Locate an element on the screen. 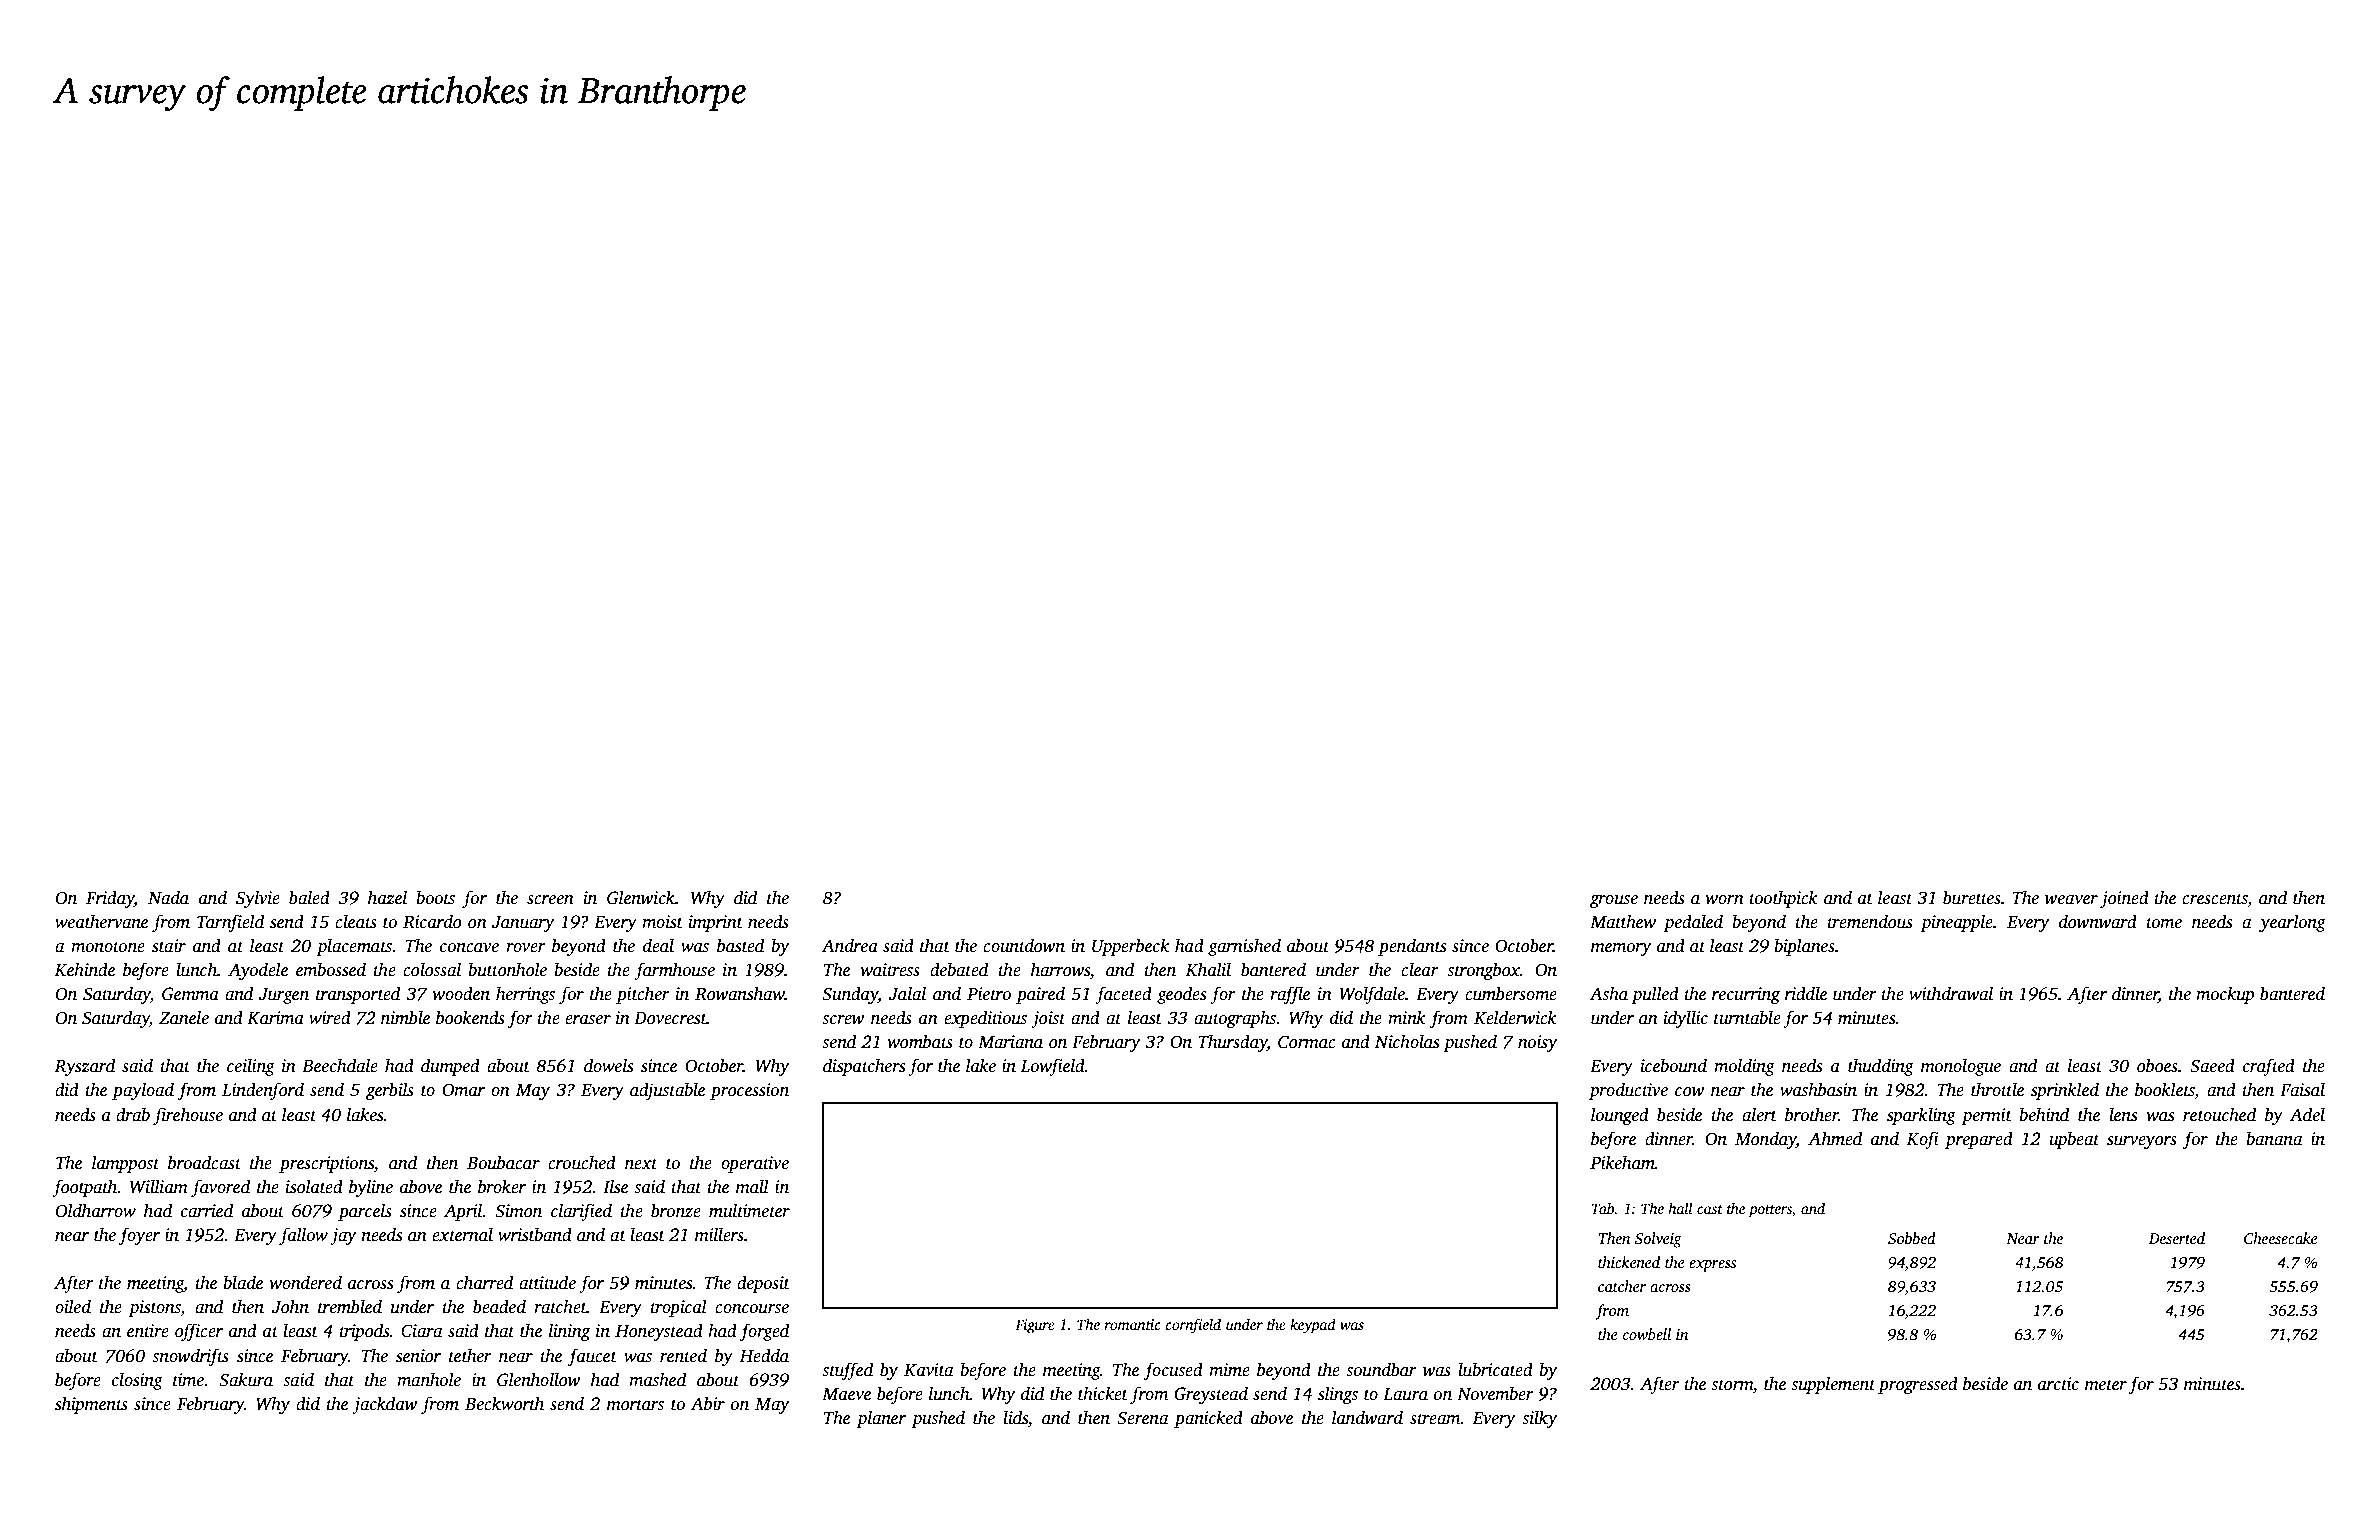  withdrawal is located at coordinates (1951, 993).
